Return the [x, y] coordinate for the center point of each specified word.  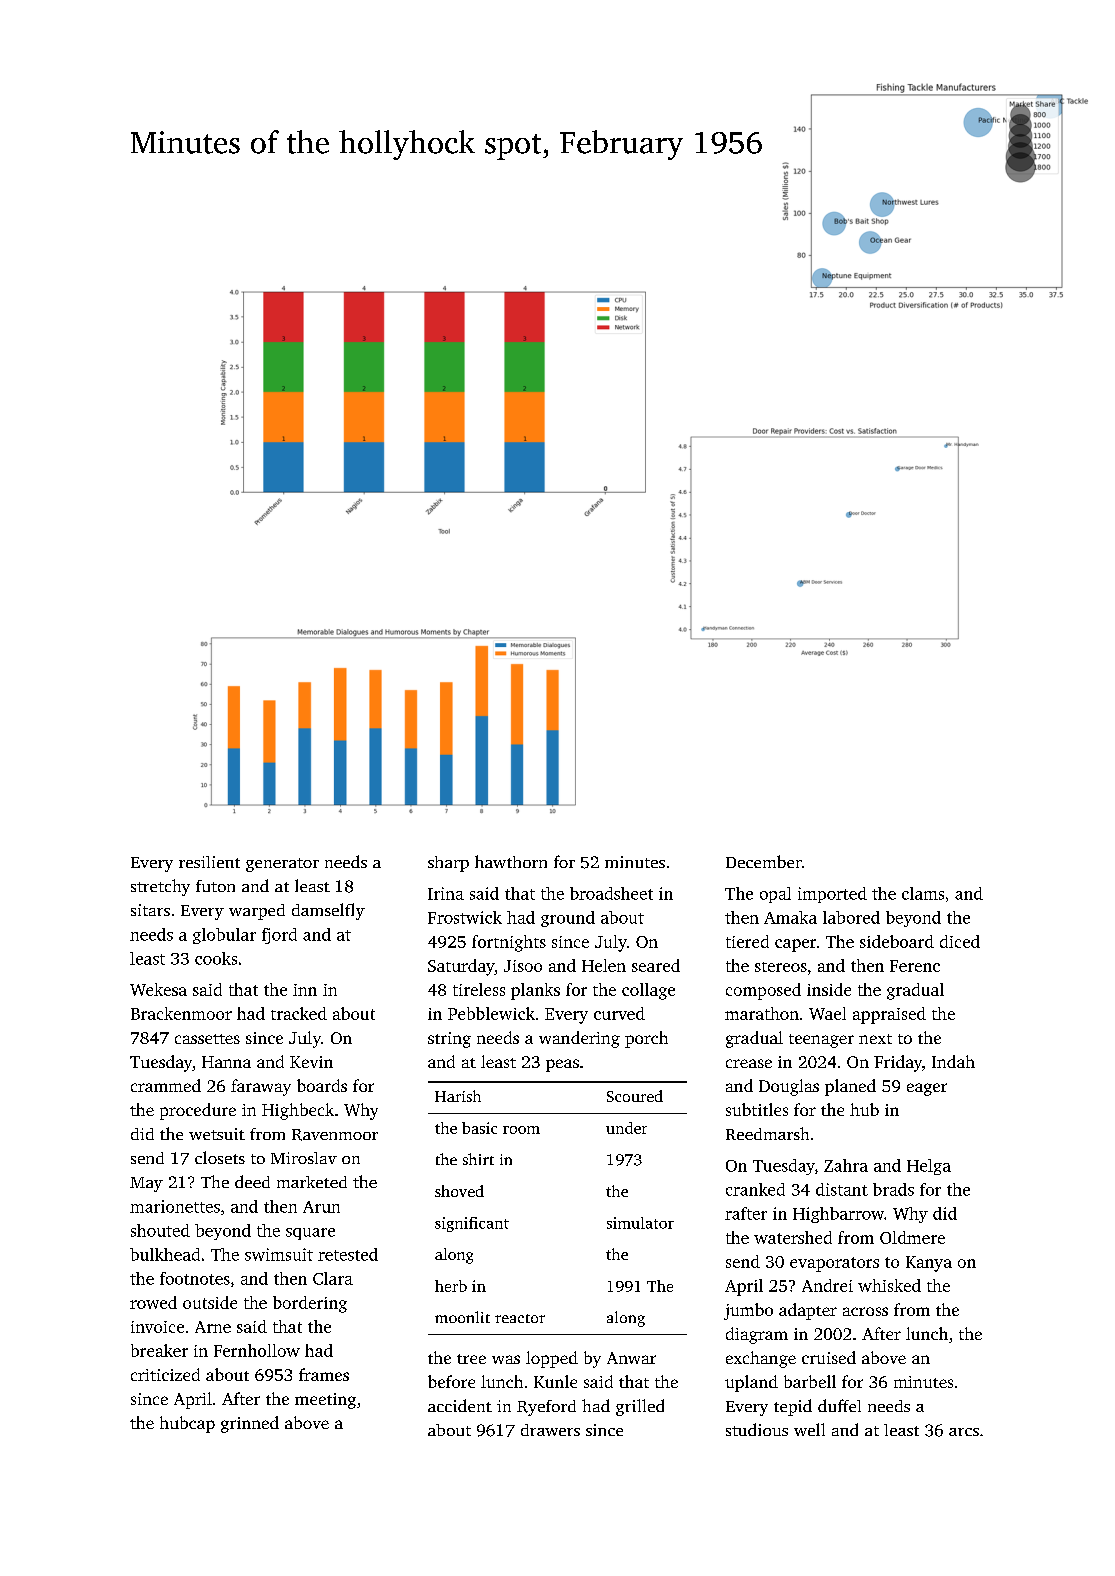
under [626, 1128]
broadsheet [611, 893]
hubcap [187, 1424]
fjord [279, 936]
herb [451, 1286]
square [310, 1234]
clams [923, 893]
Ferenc [915, 966]
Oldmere [912, 1237]
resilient [209, 862]
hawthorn [511, 861]
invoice [157, 1327]
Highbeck [298, 1111]
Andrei [827, 1285]
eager [927, 1089]
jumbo [748, 1311]
